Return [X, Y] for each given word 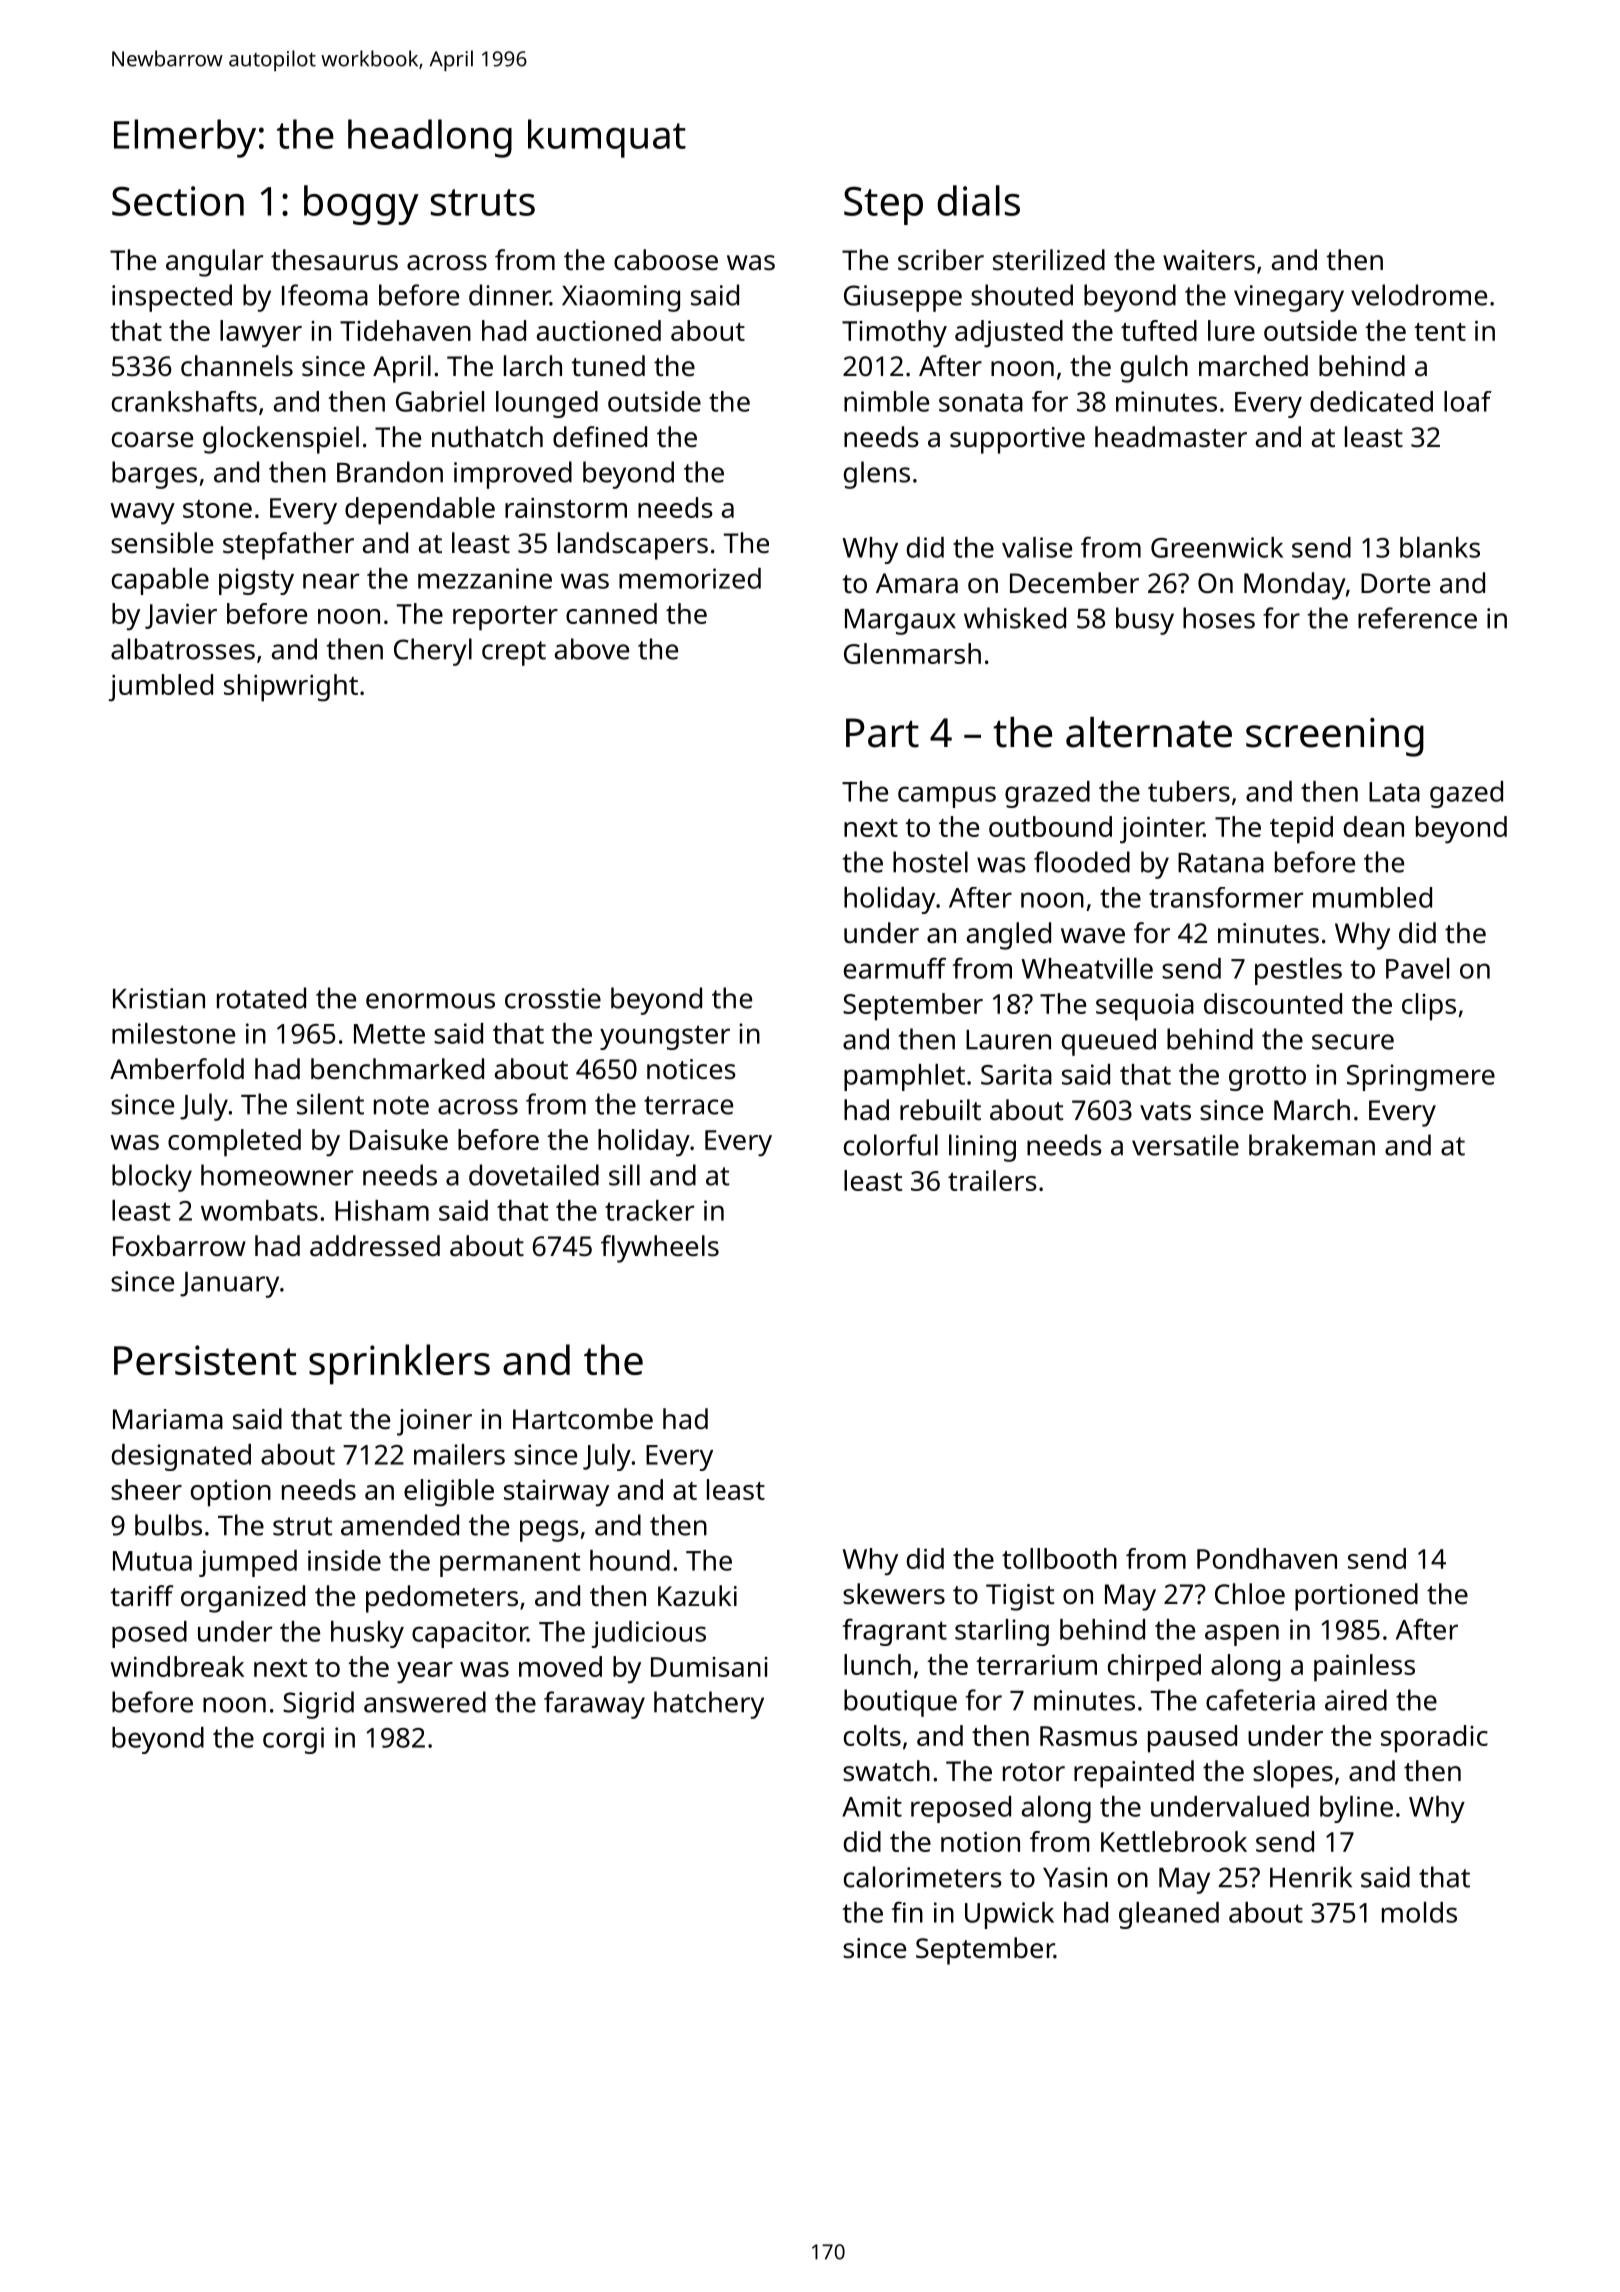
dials [978, 200]
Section [178, 201]
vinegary [1289, 298]
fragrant [894, 1632]
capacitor [469, 1634]
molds [1419, 1912]
